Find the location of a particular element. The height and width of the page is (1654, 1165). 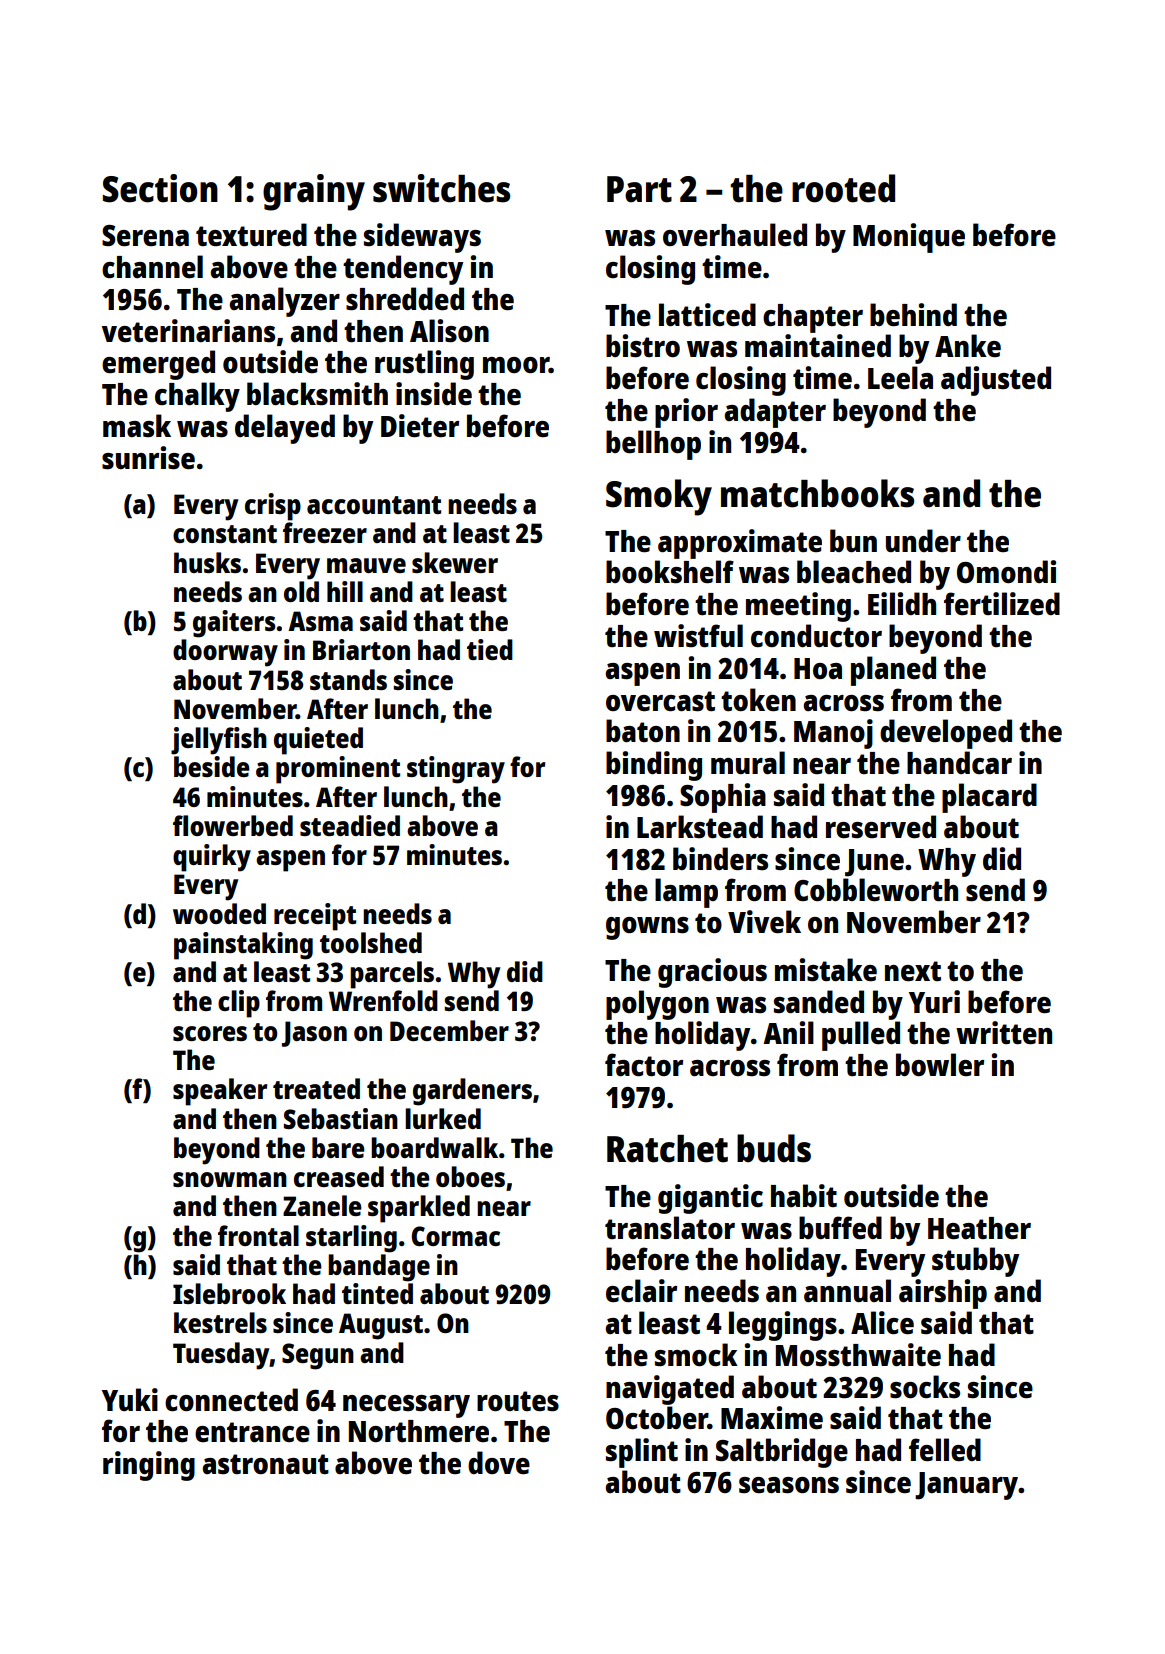

grainy is located at coordinates (314, 192).
